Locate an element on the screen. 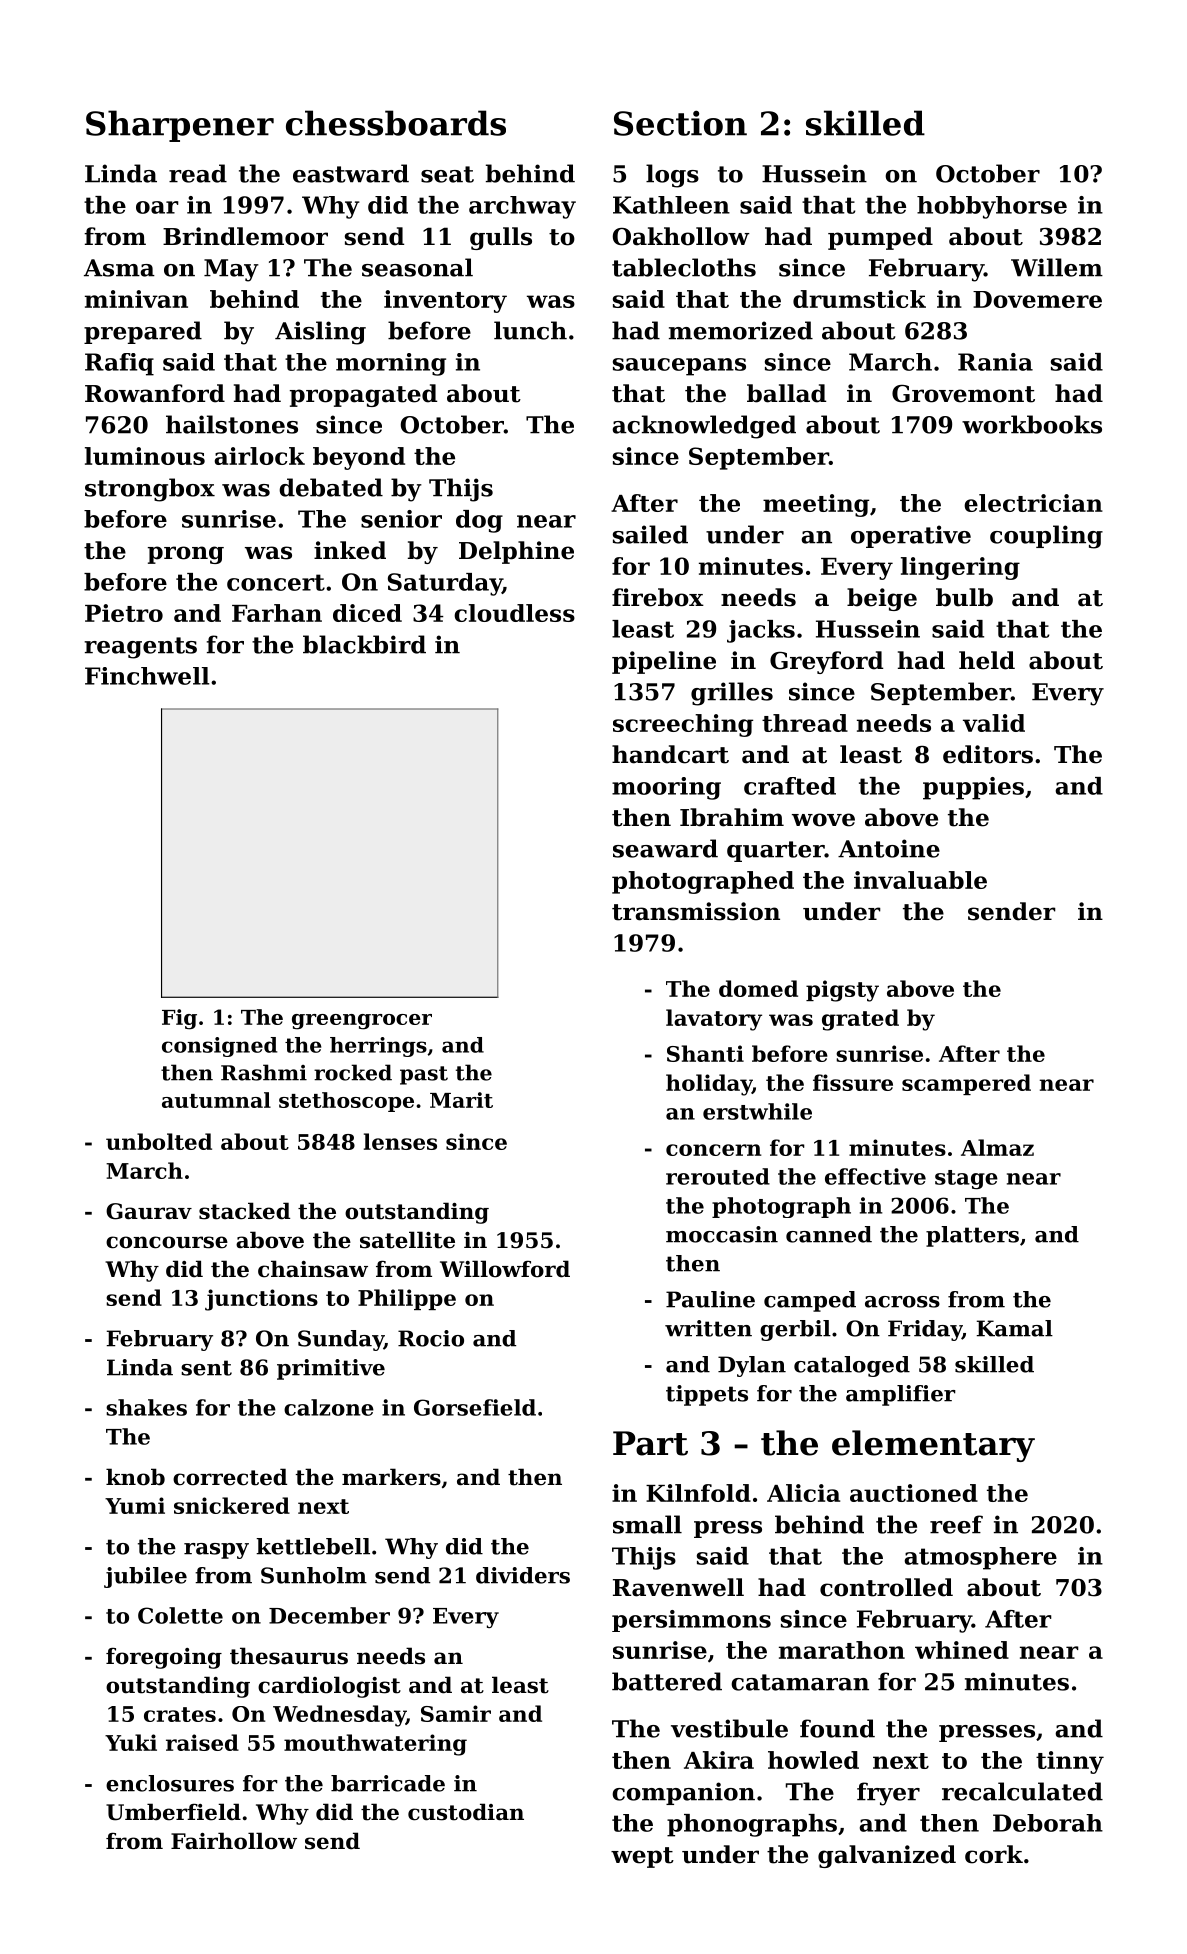  Yuki is located at coordinates (131, 1742).
